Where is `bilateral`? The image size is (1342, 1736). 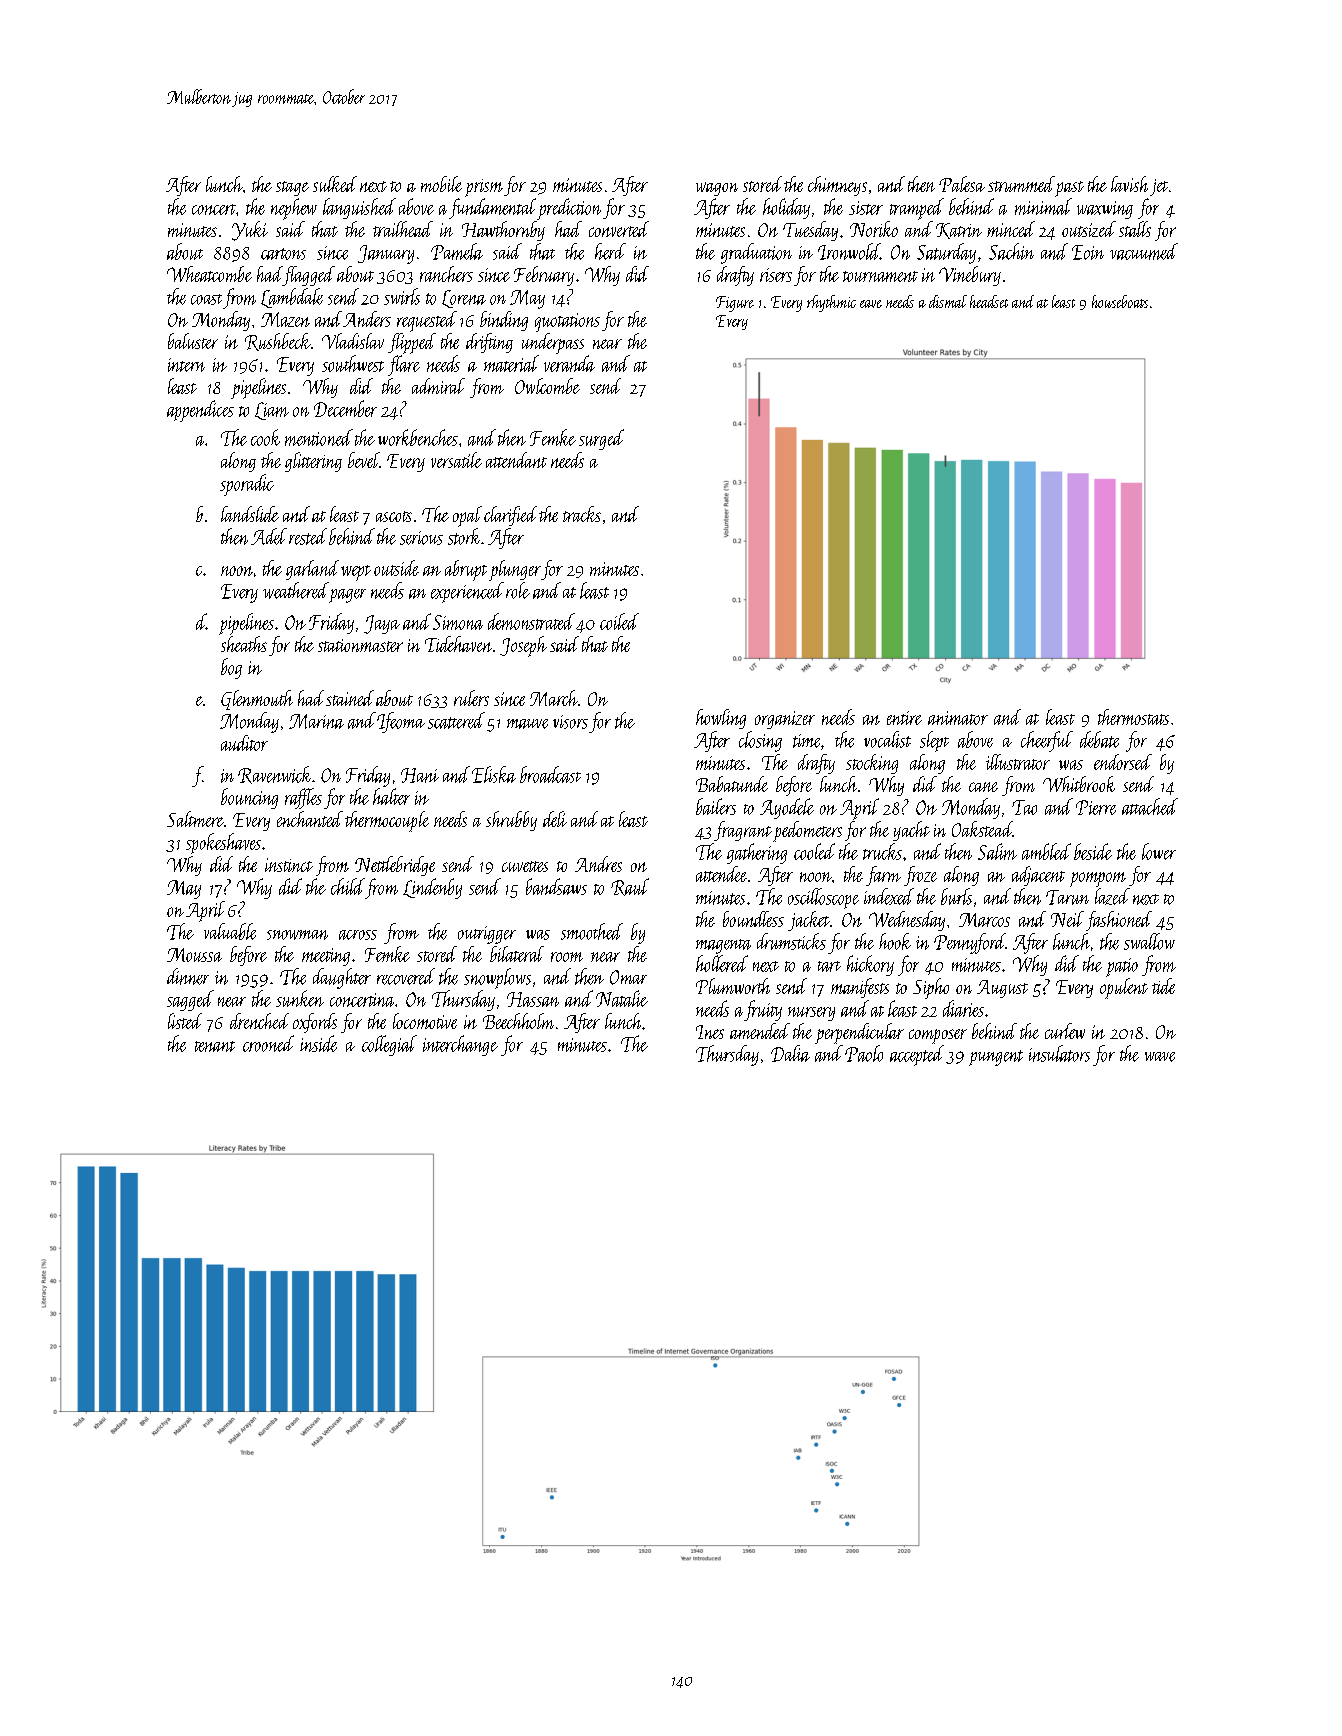
bilateral is located at coordinates (517, 954).
